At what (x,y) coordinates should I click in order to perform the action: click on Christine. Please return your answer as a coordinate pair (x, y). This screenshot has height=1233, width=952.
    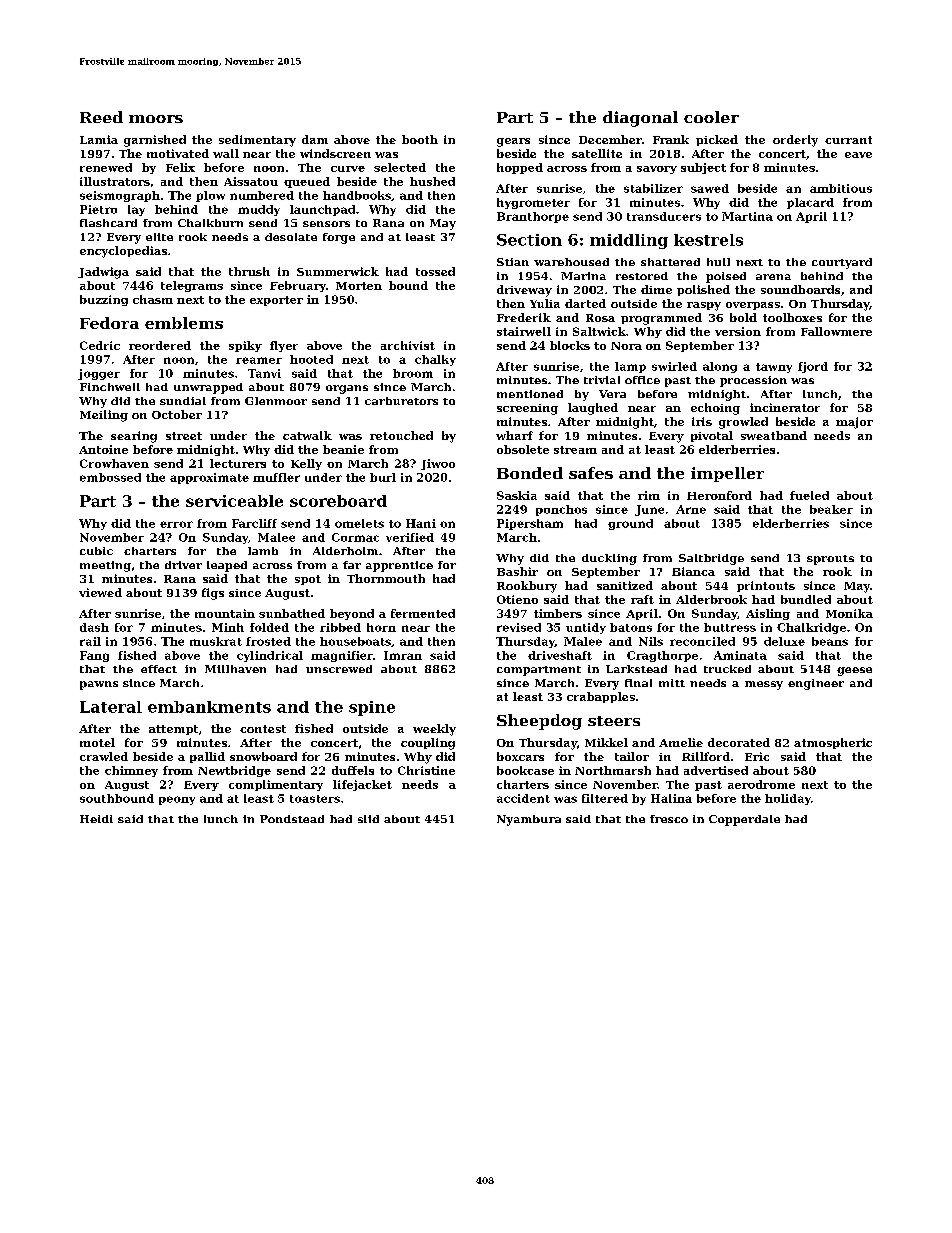
    Looking at the image, I should click on (426, 770).
